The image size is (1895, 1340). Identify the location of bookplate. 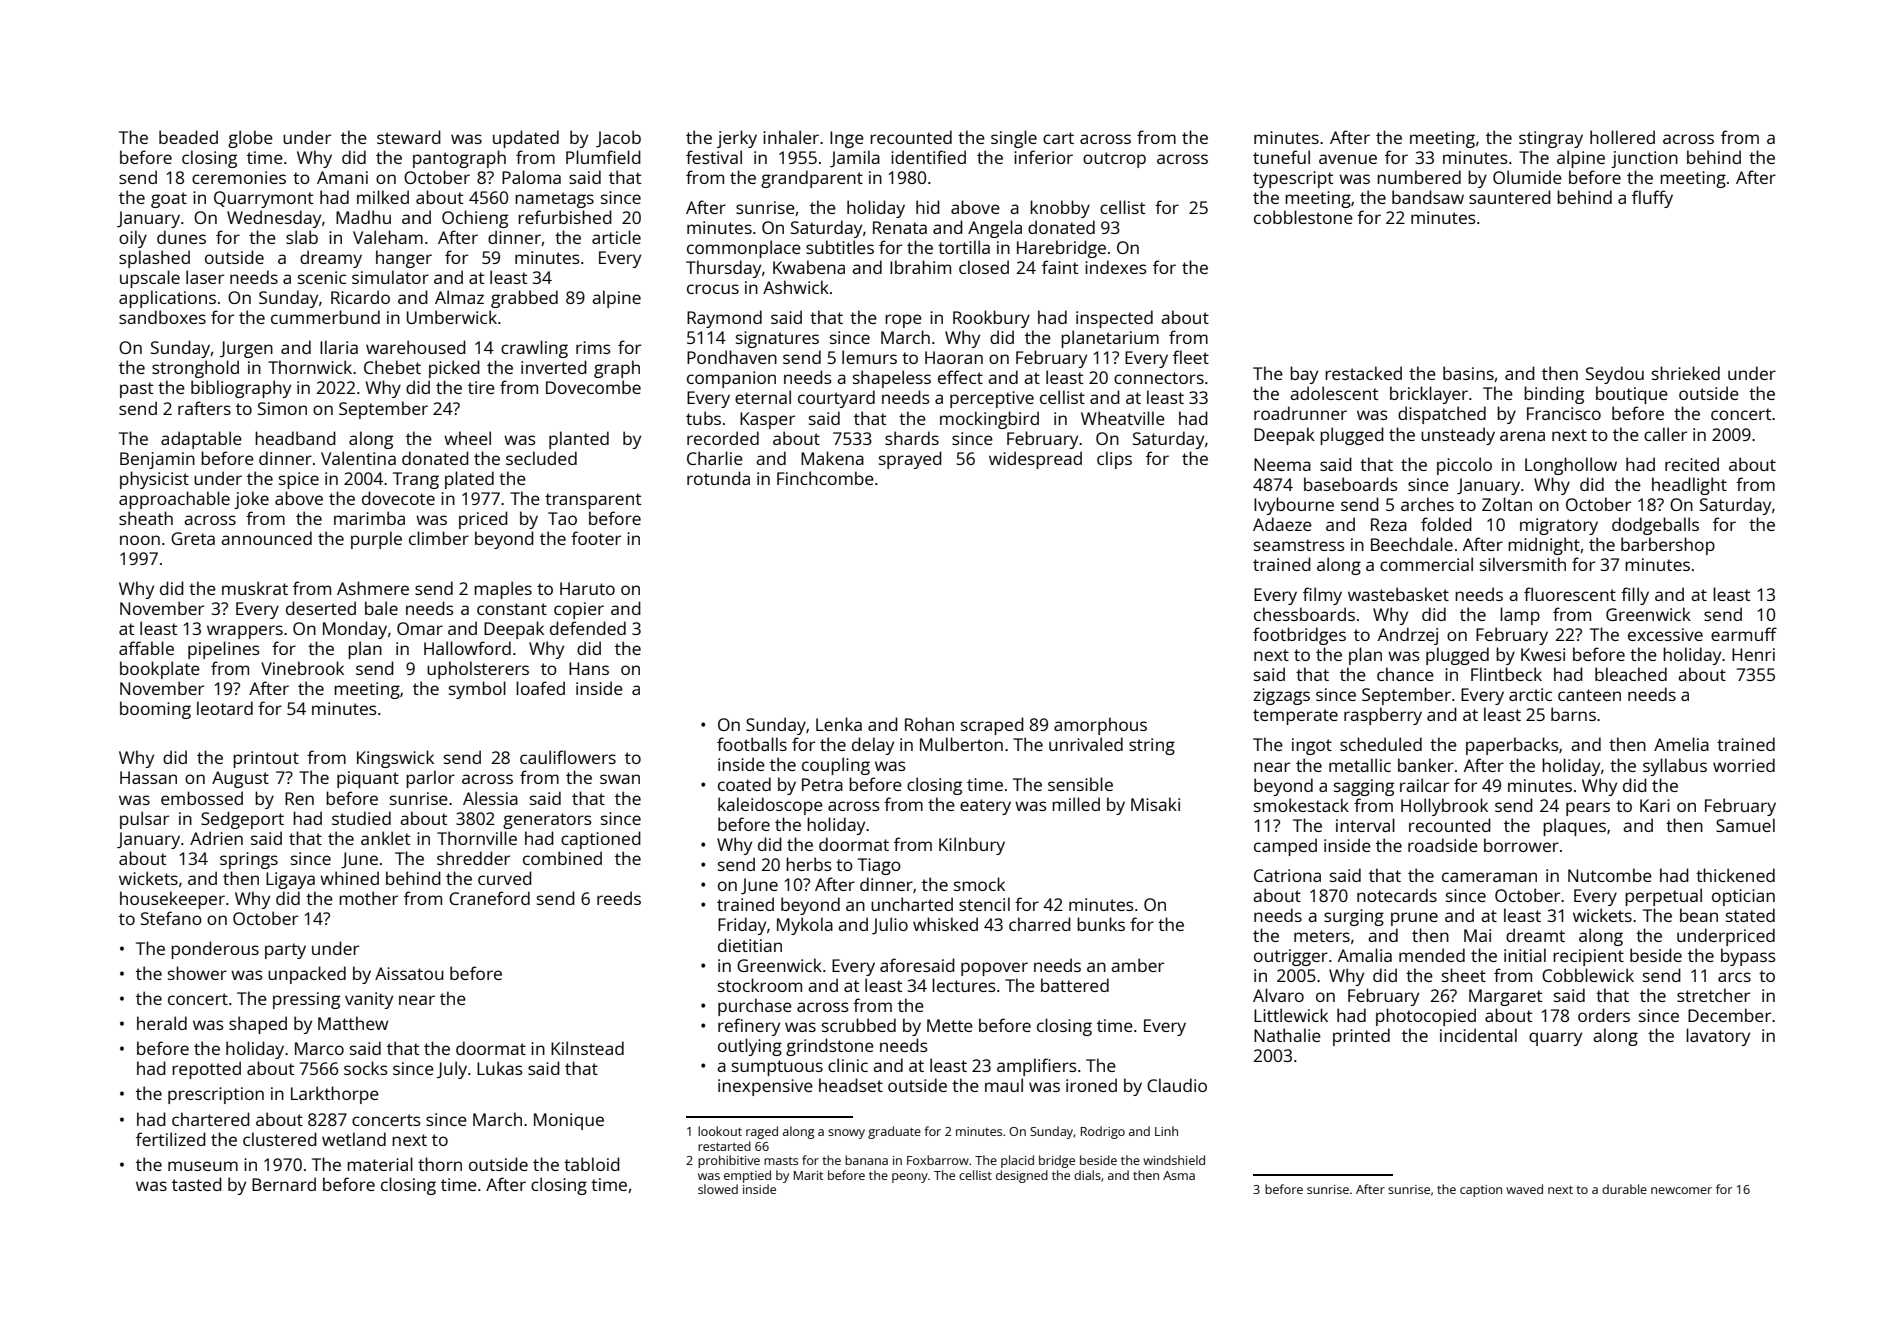
(160, 670).
